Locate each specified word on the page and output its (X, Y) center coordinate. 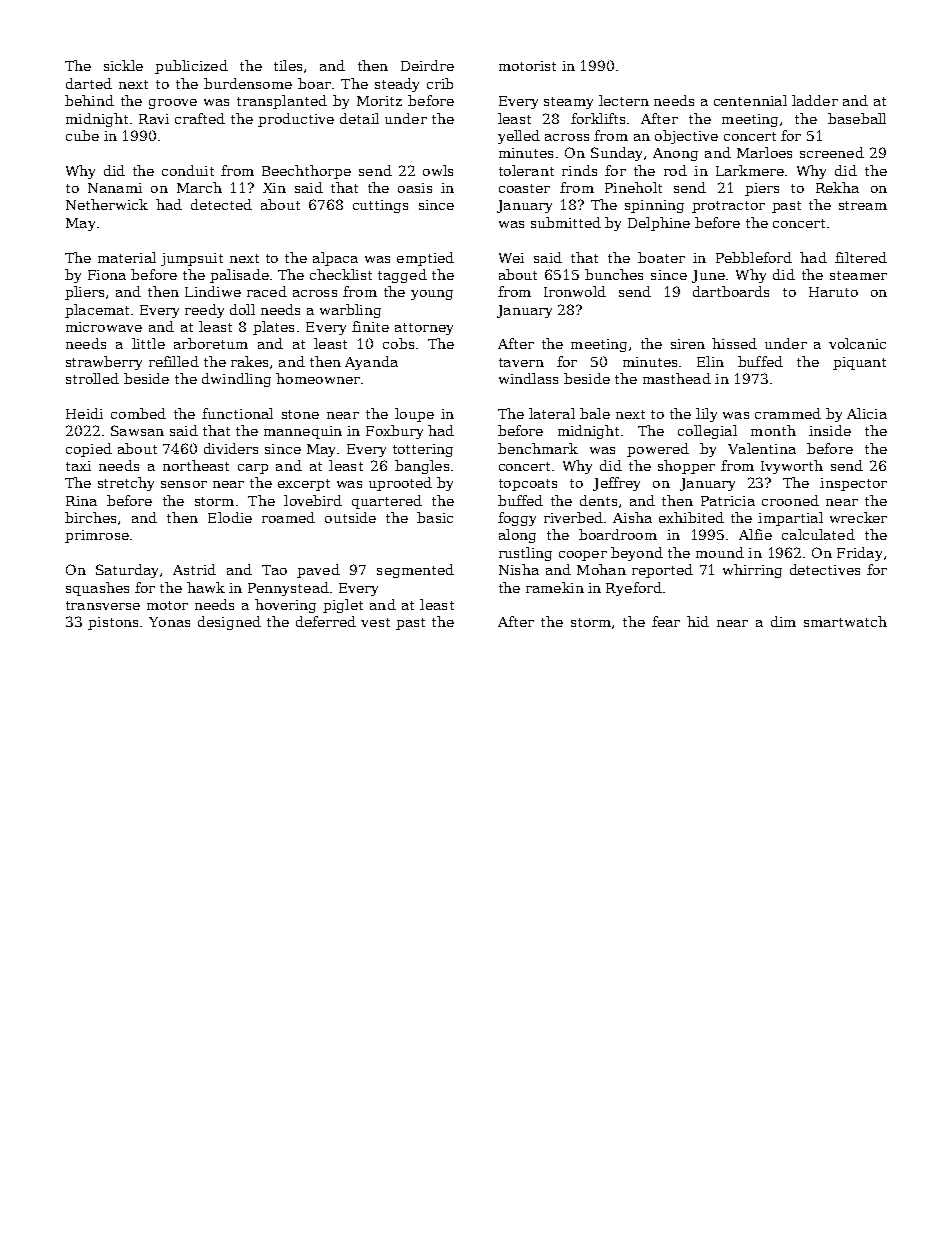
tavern (521, 362)
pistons (113, 623)
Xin (274, 188)
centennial (750, 100)
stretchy (126, 484)
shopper (686, 467)
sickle (123, 65)
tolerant (526, 170)
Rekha (837, 187)
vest (375, 622)
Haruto (833, 292)
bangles (422, 467)
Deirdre (427, 65)
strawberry (104, 363)
